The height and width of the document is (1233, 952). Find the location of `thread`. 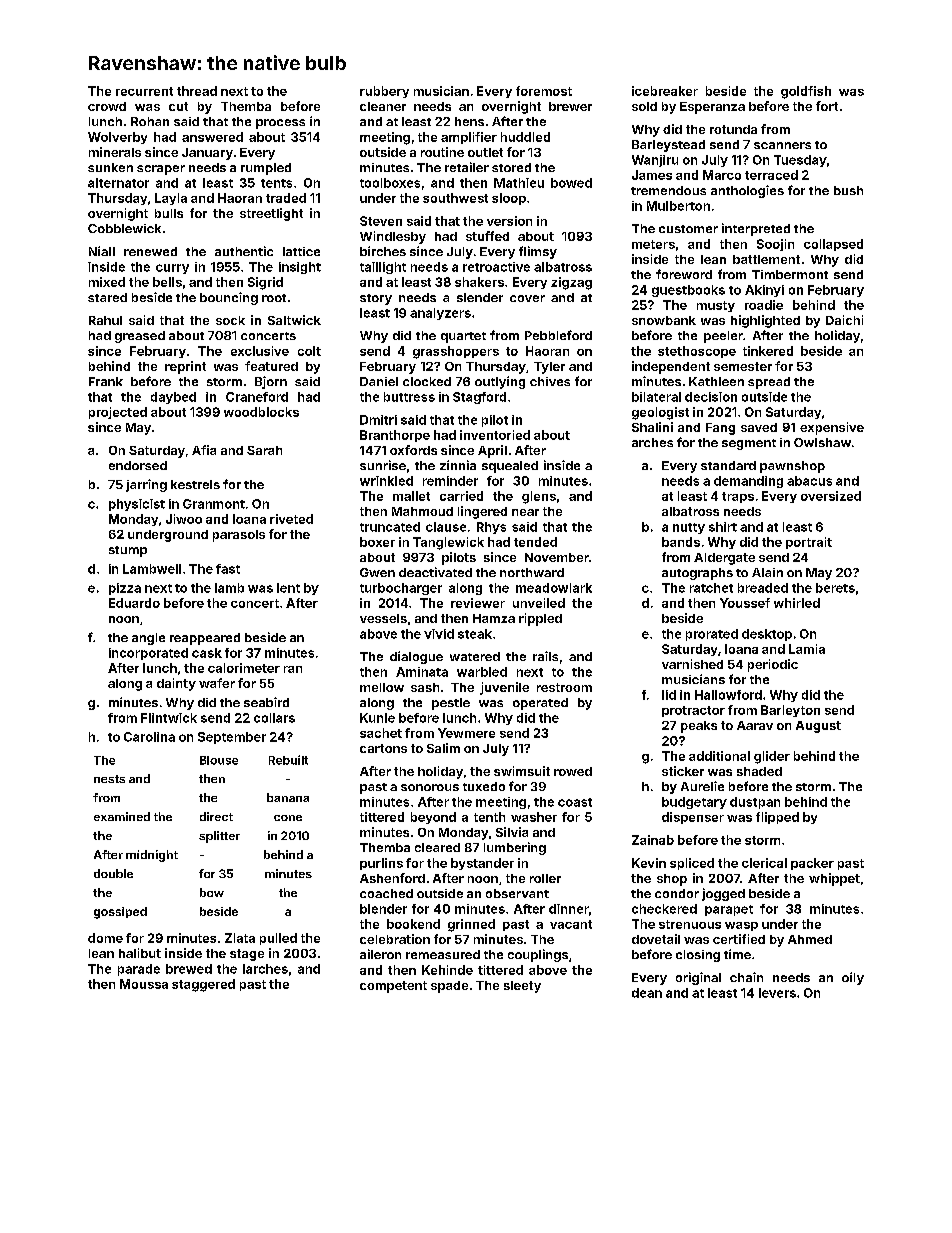

thread is located at coordinates (197, 91).
